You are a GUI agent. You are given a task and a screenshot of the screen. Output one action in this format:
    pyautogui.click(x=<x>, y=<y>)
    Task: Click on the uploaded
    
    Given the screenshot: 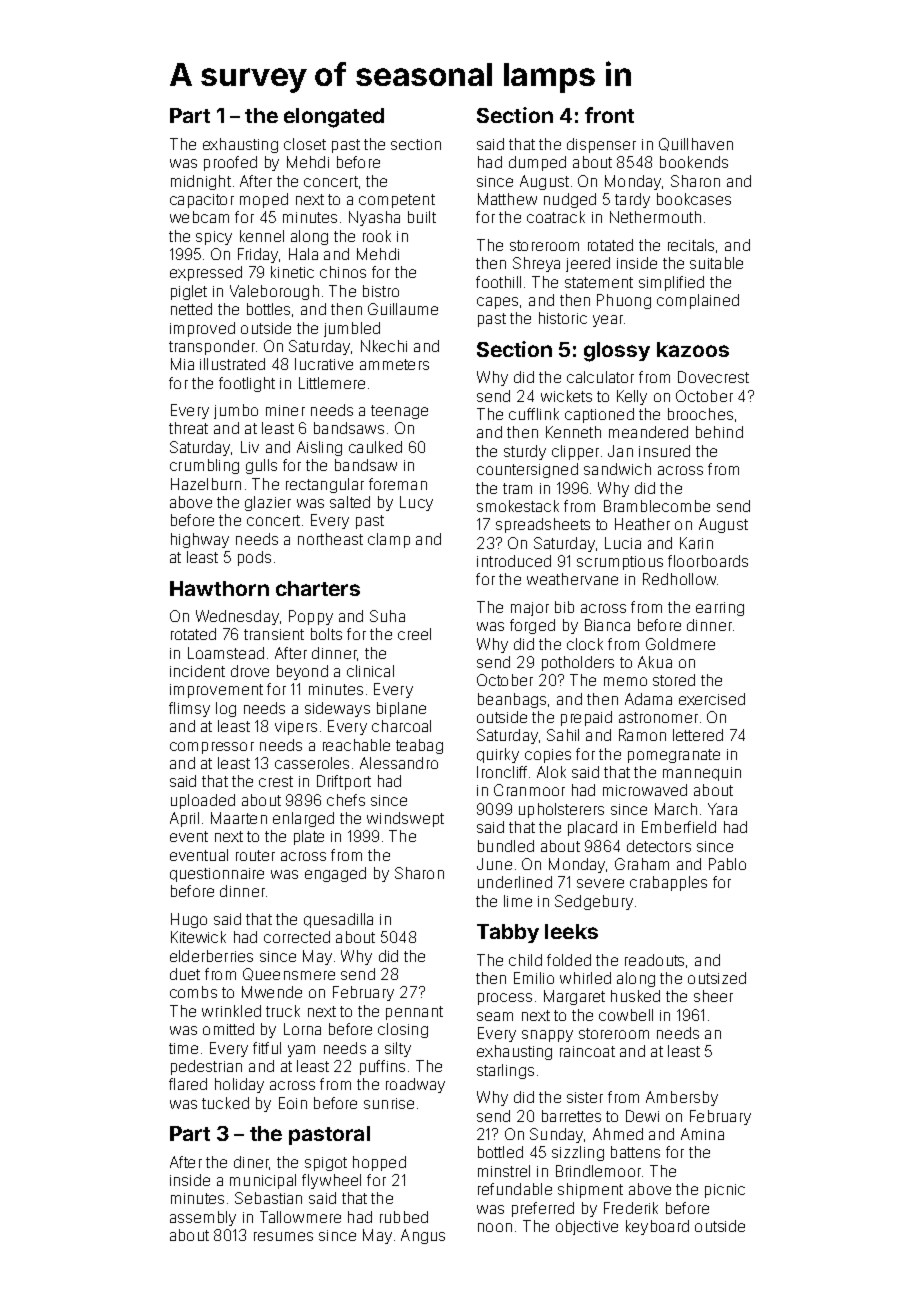 What is the action you would take?
    pyautogui.click(x=203, y=801)
